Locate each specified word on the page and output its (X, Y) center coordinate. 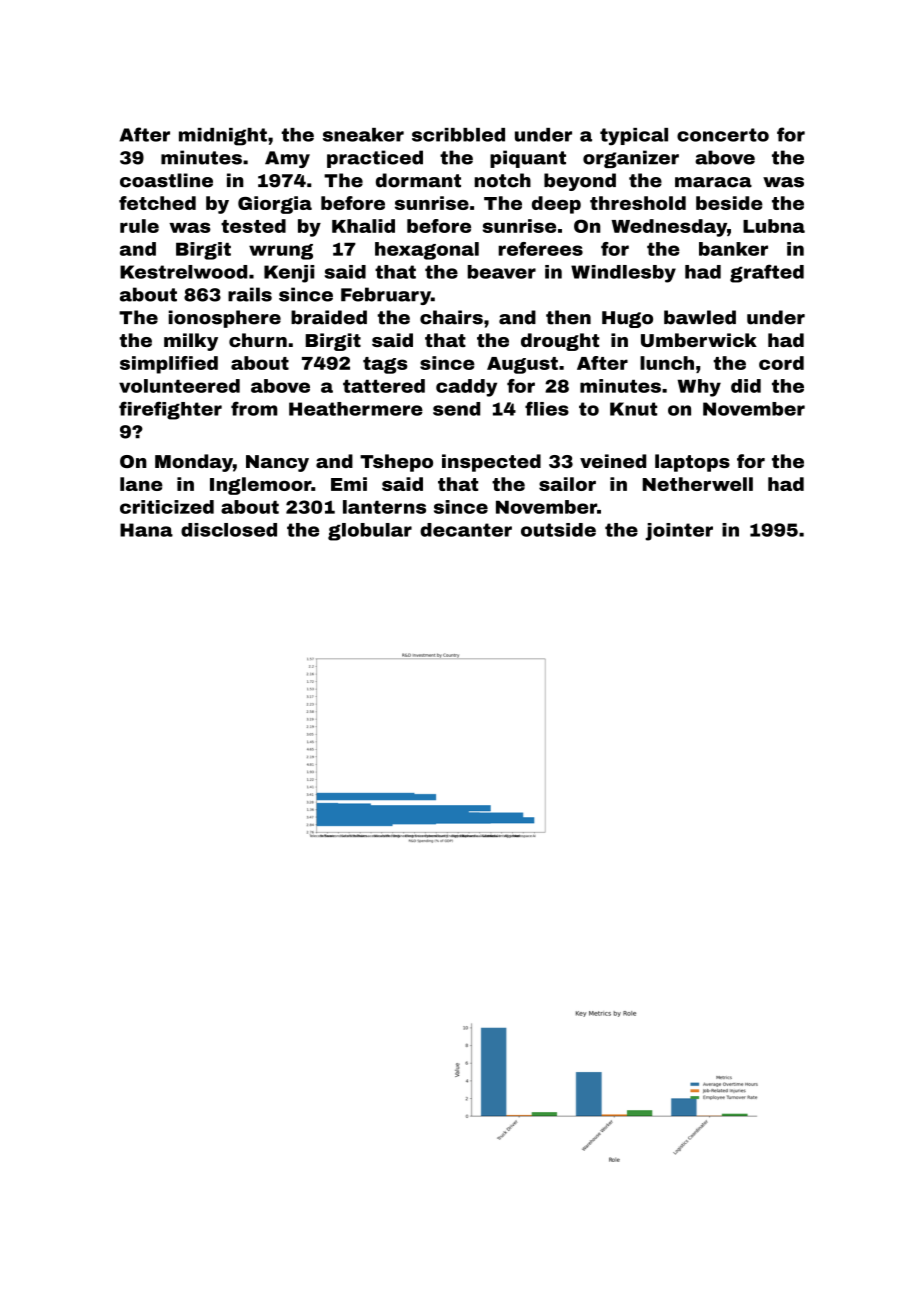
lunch (667, 363)
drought (560, 342)
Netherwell (698, 484)
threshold (638, 203)
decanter (466, 530)
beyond (580, 182)
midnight (223, 137)
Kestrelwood (183, 272)
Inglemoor (260, 486)
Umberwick (699, 340)
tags (385, 365)
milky (191, 342)
